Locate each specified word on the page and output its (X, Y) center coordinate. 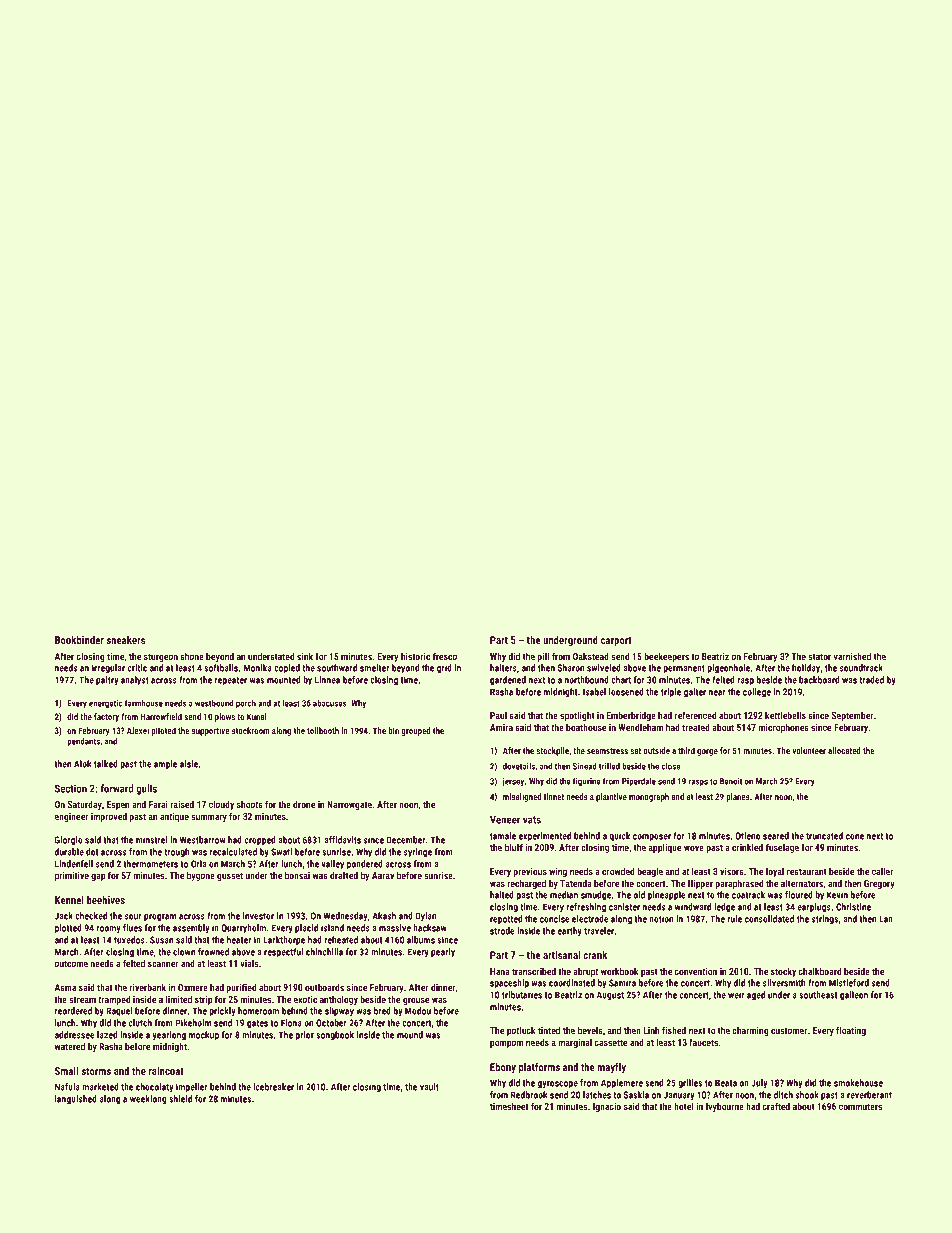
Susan (161, 940)
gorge (707, 752)
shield (180, 1099)
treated (696, 727)
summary (209, 818)
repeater (231, 681)
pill (543, 657)
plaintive (611, 797)
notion (661, 919)
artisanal (561, 955)
